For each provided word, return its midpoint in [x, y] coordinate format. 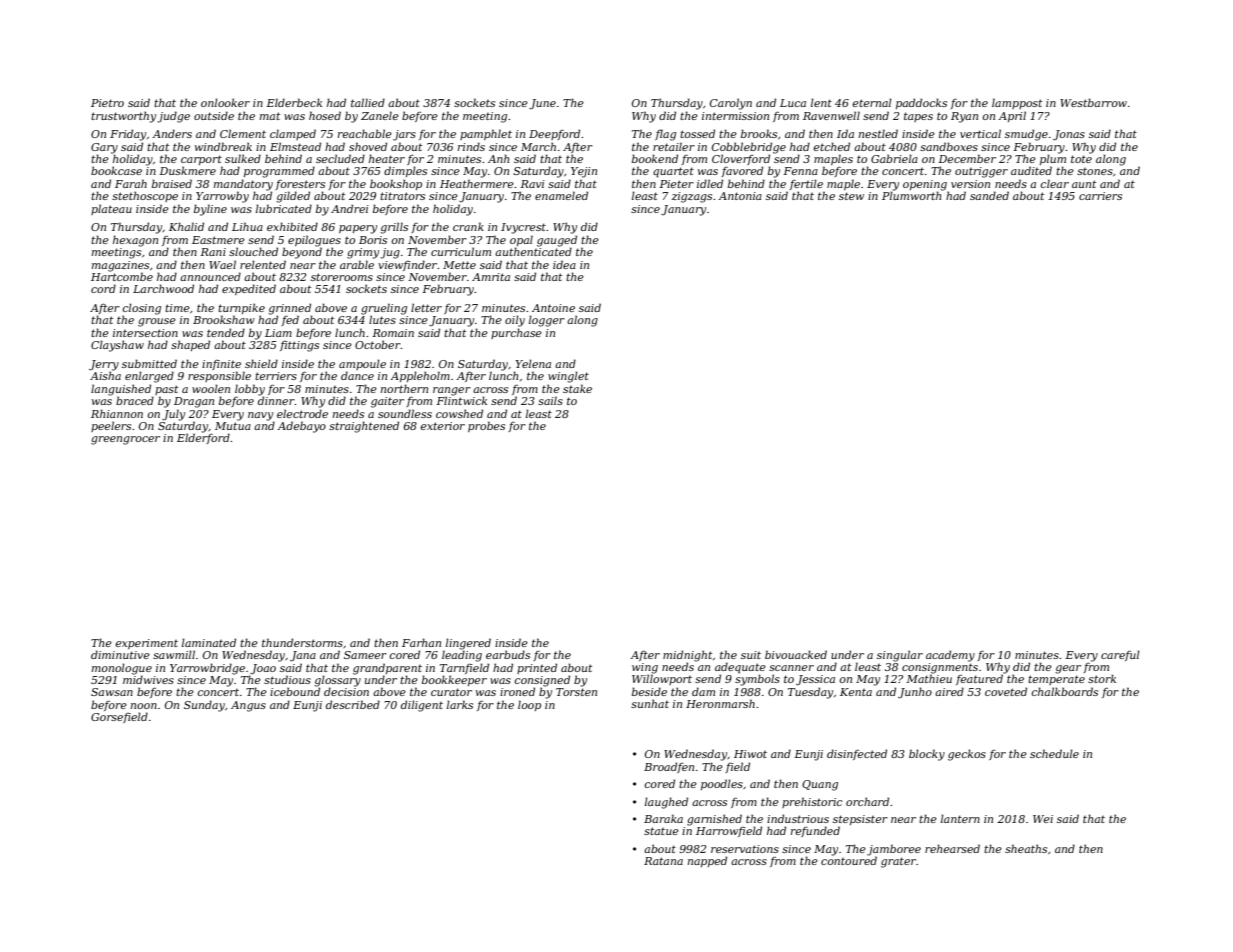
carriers [1100, 196]
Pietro [107, 103]
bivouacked [796, 654]
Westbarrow [1093, 102]
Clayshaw [117, 346]
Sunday [204, 706]
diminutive [120, 654]
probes [486, 426]
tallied [368, 102]
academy [950, 656]
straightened [364, 427]
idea [564, 264]
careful [1120, 655]
